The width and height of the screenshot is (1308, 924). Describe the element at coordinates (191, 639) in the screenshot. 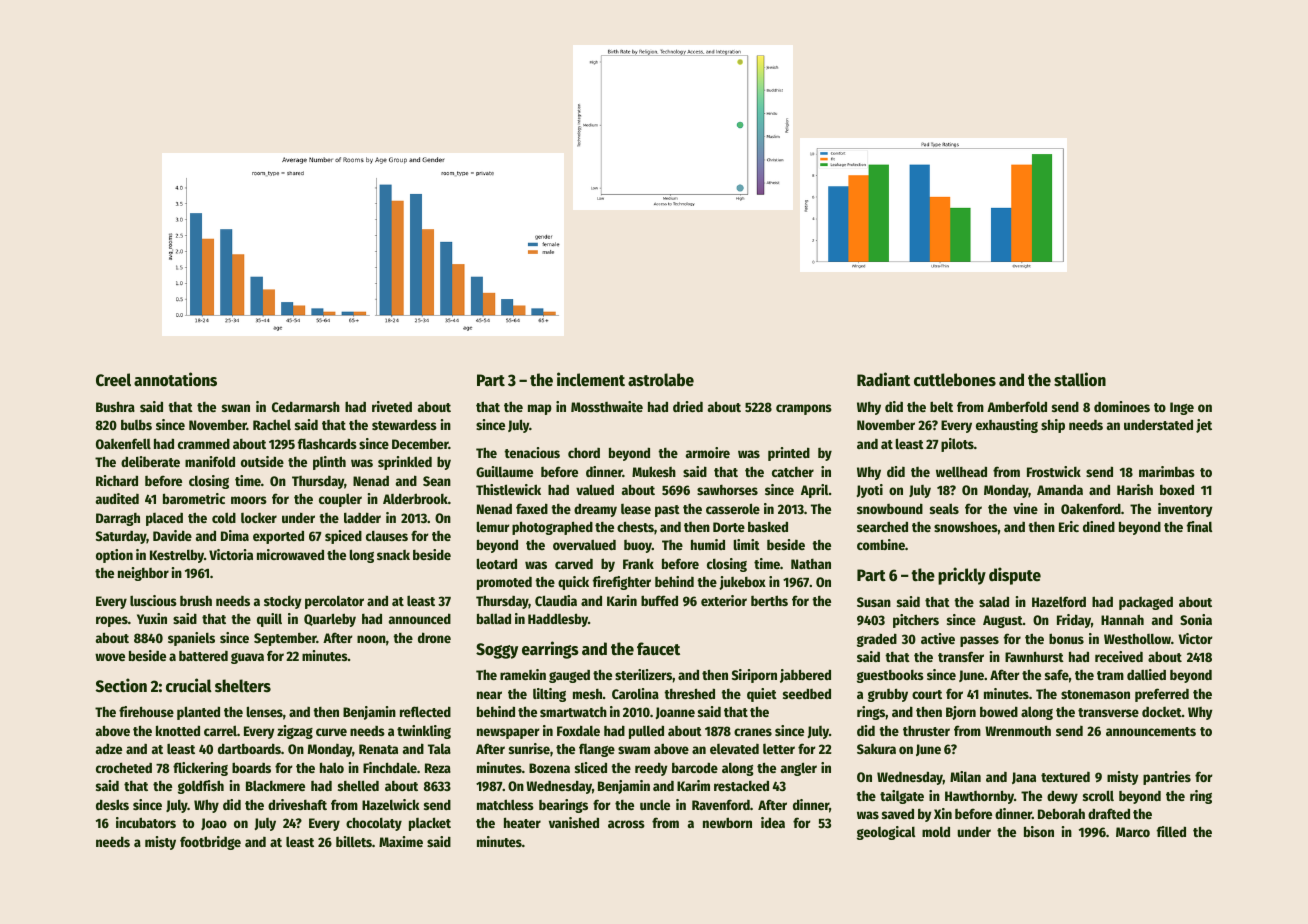

I see `spaniels` at that location.
